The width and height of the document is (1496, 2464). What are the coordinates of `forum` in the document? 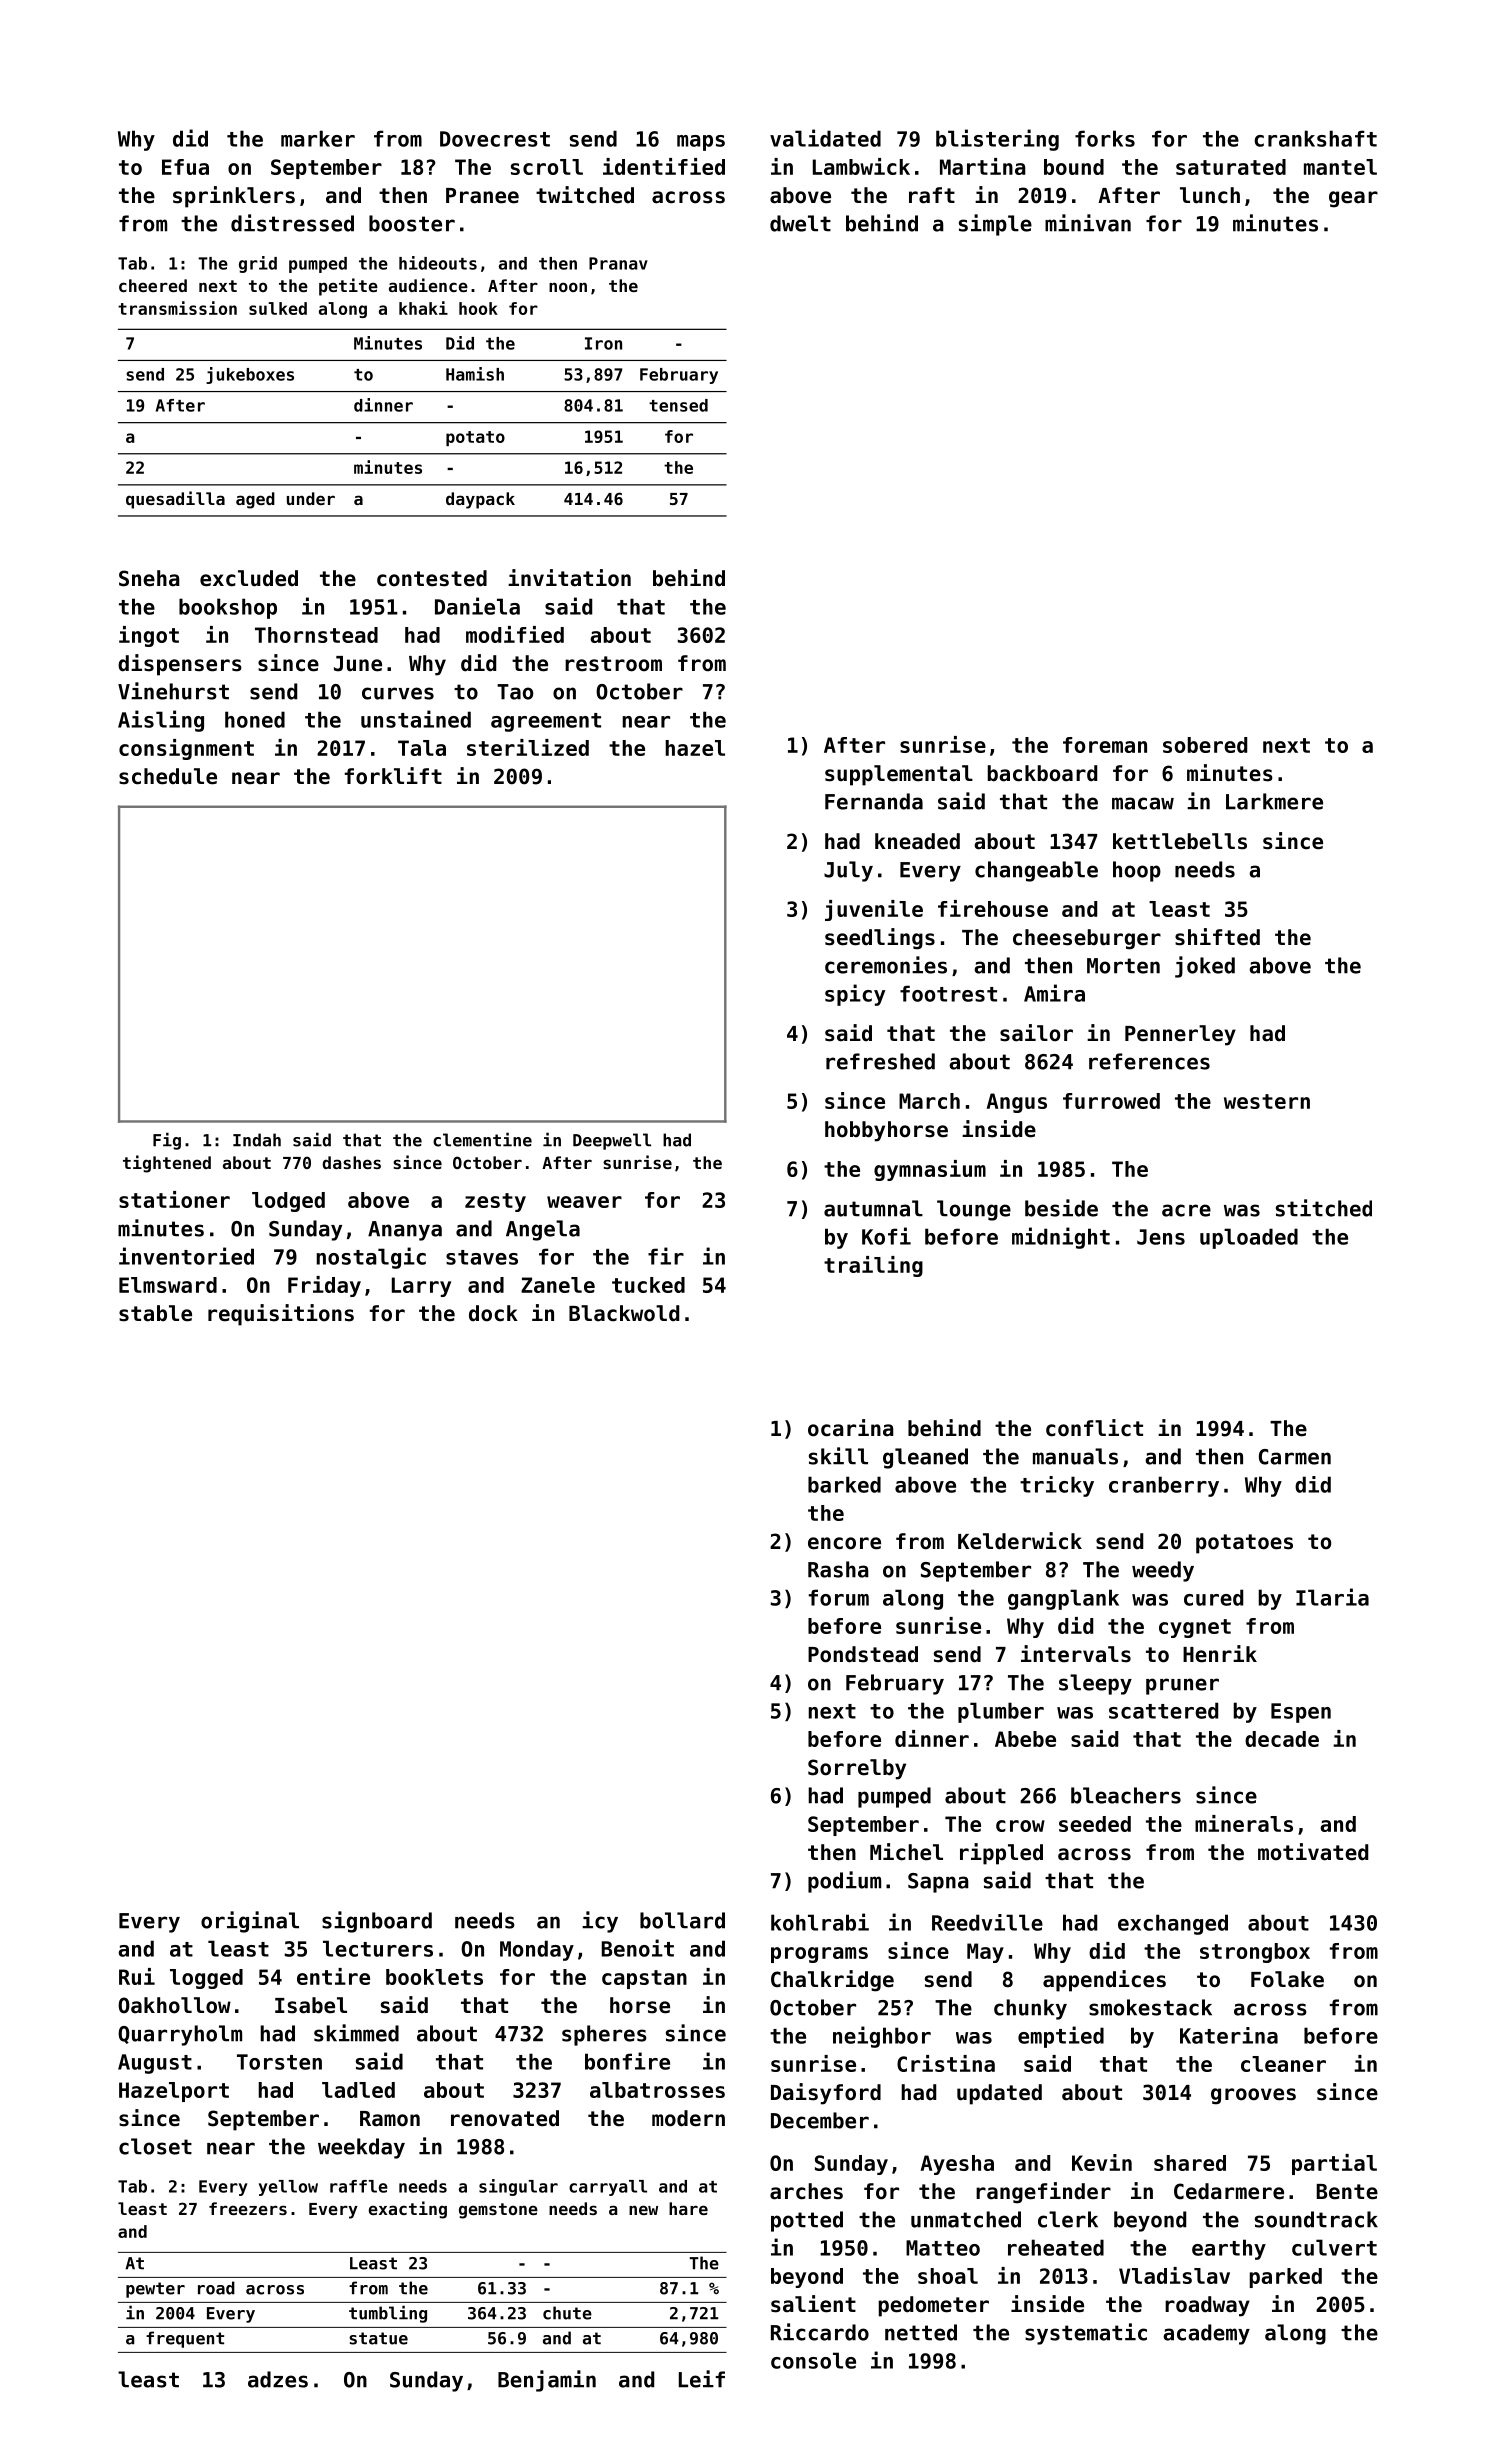 It's located at (839, 1597).
